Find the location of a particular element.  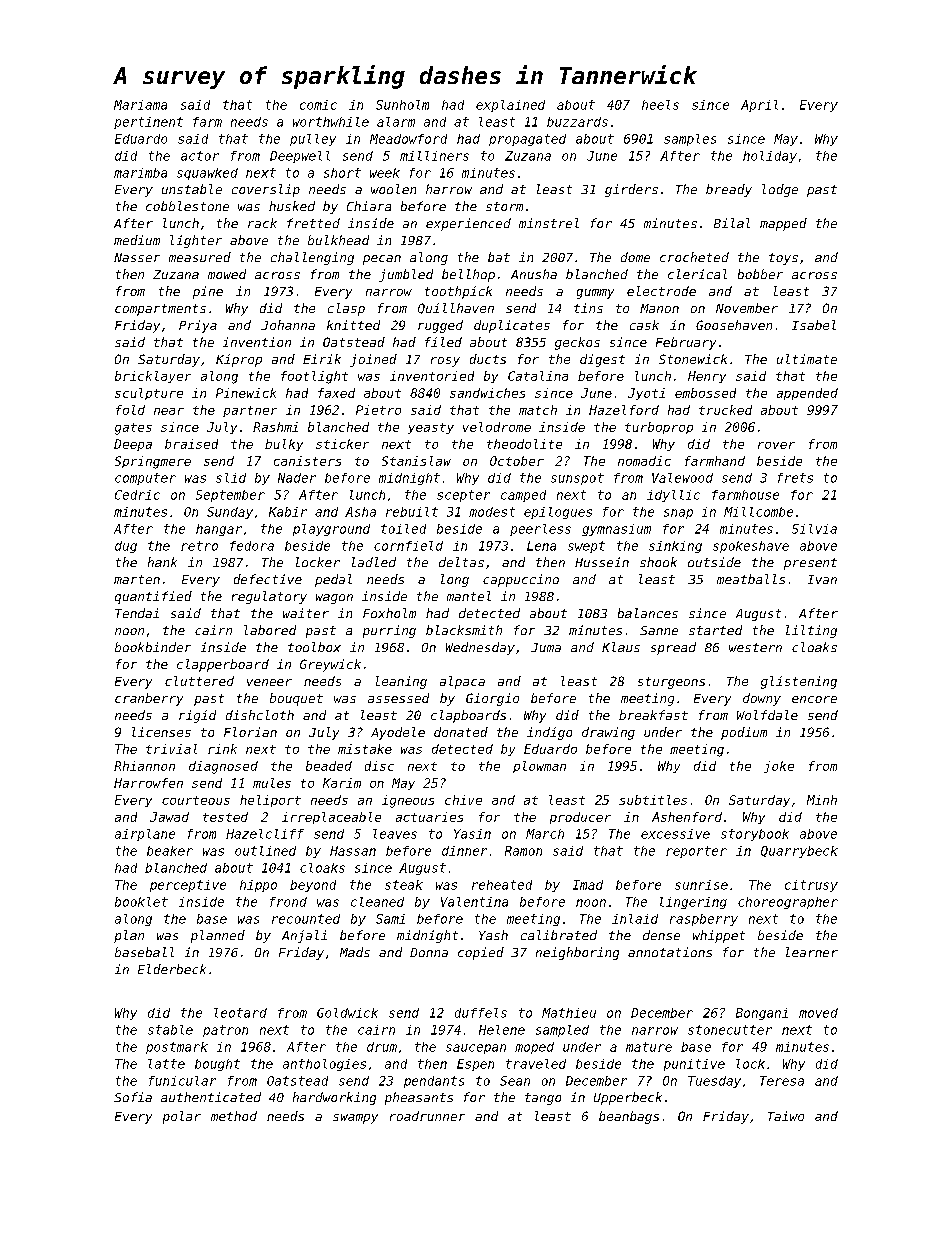

Mariama is located at coordinates (140, 105).
